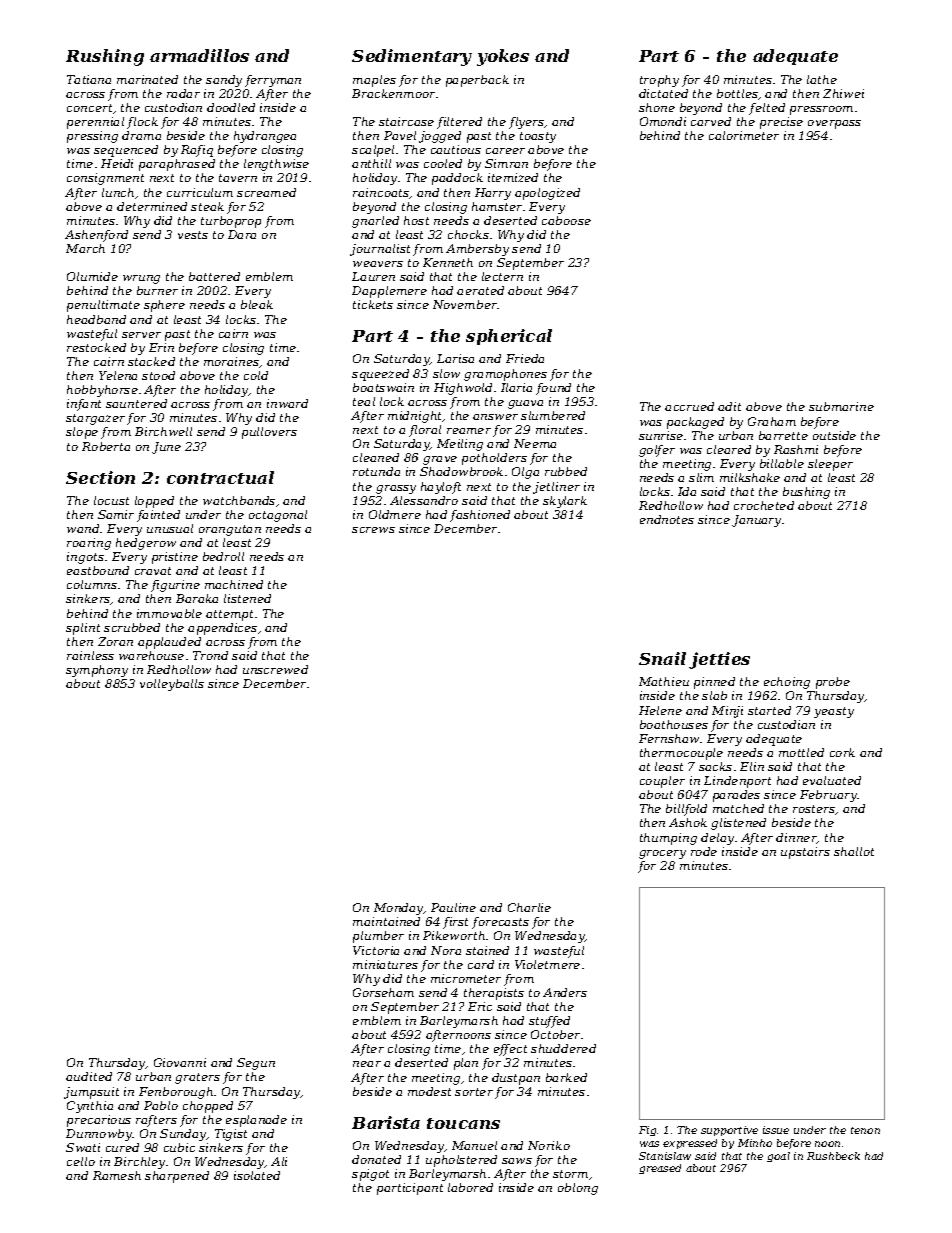 This screenshot has width=952, height=1233. What do you see at coordinates (386, 1122) in the screenshot?
I see `Barista` at bounding box center [386, 1122].
